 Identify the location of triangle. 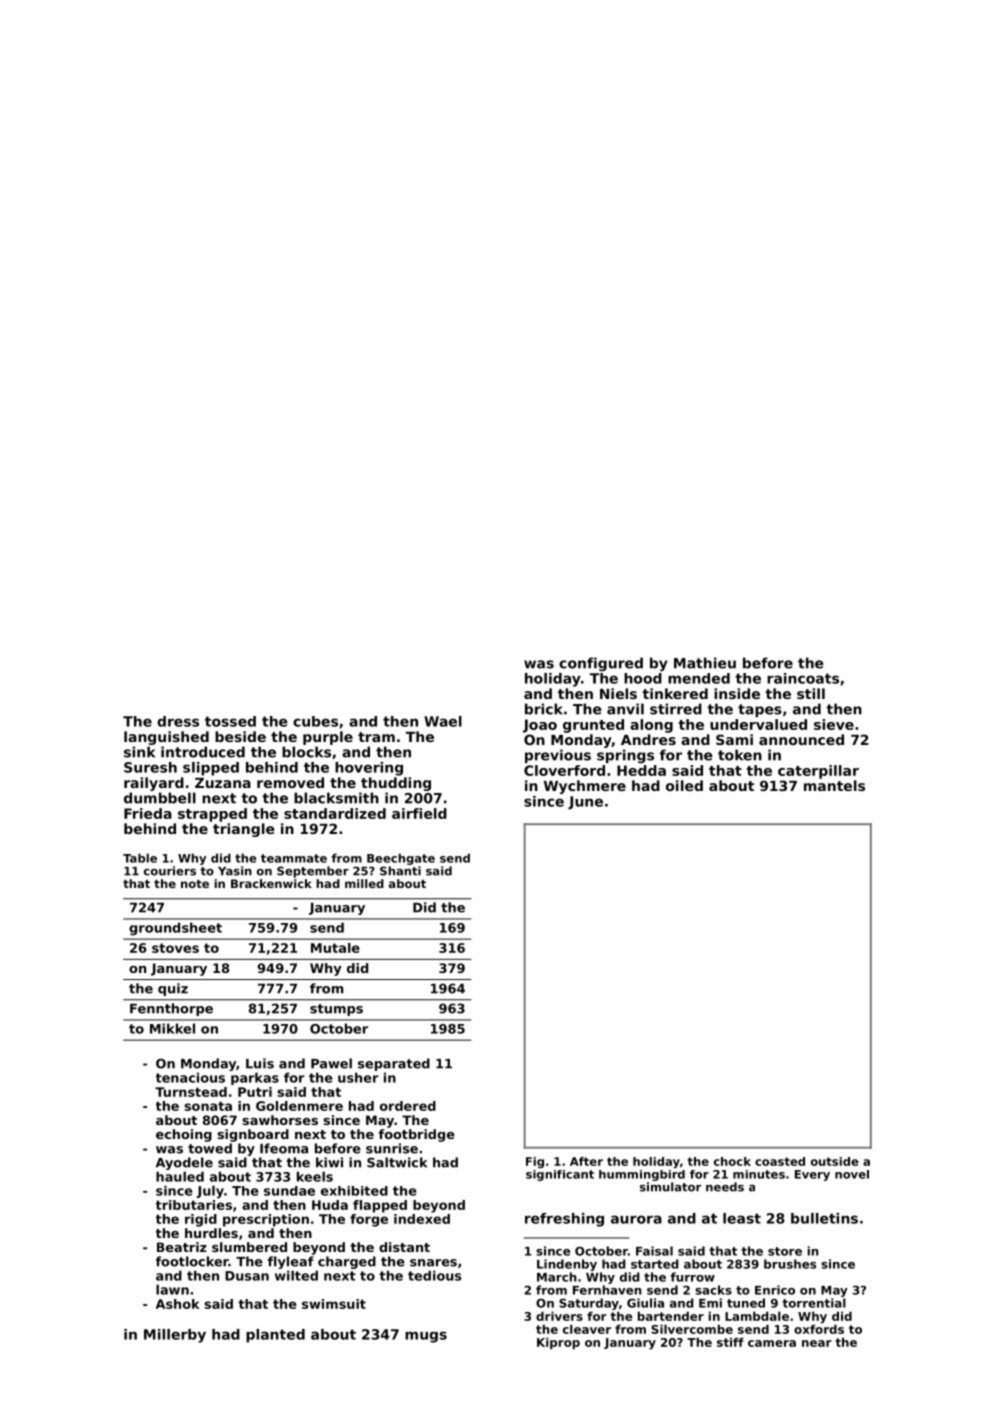
(243, 830).
